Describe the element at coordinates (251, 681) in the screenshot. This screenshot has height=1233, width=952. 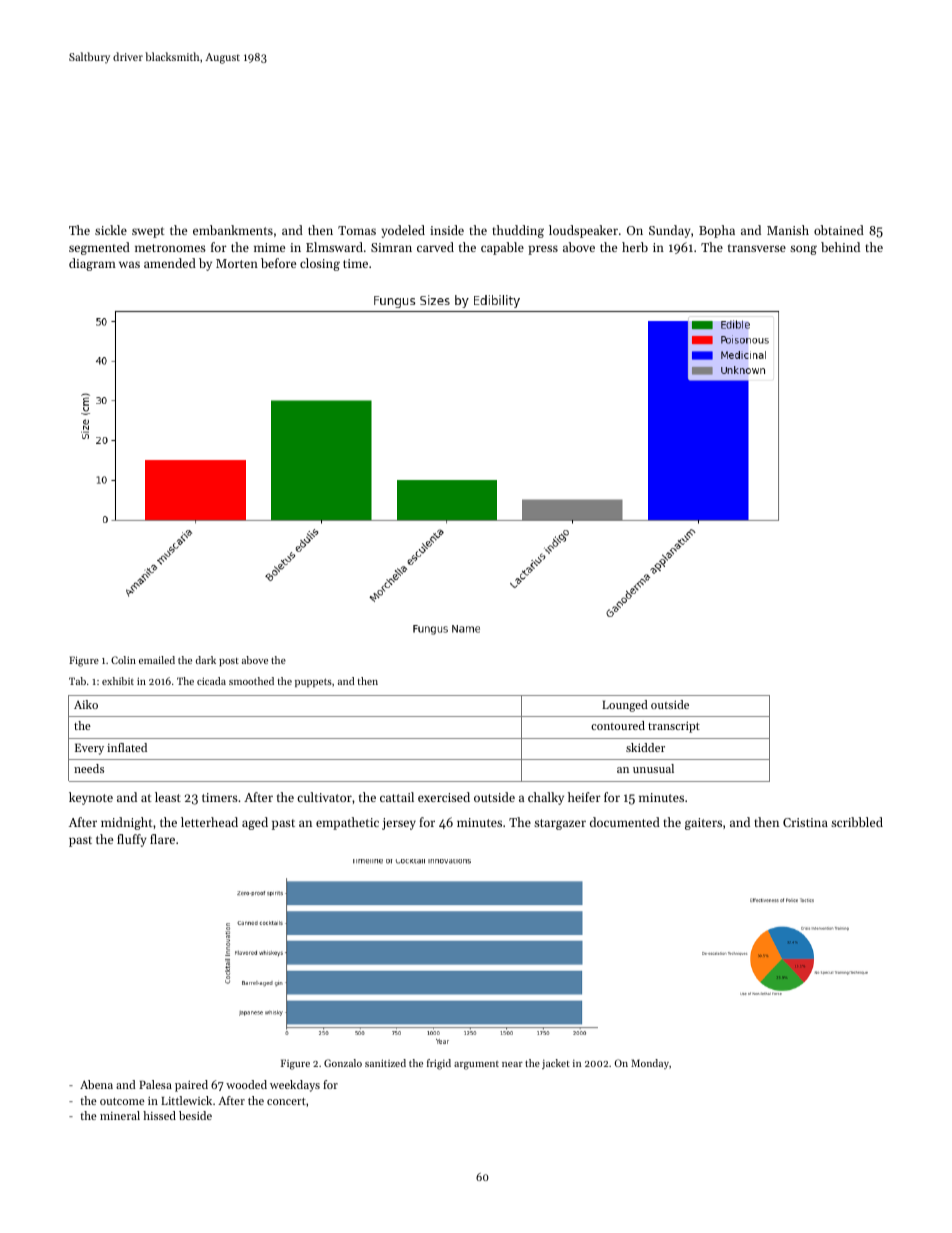
I see `smoothed` at that location.
